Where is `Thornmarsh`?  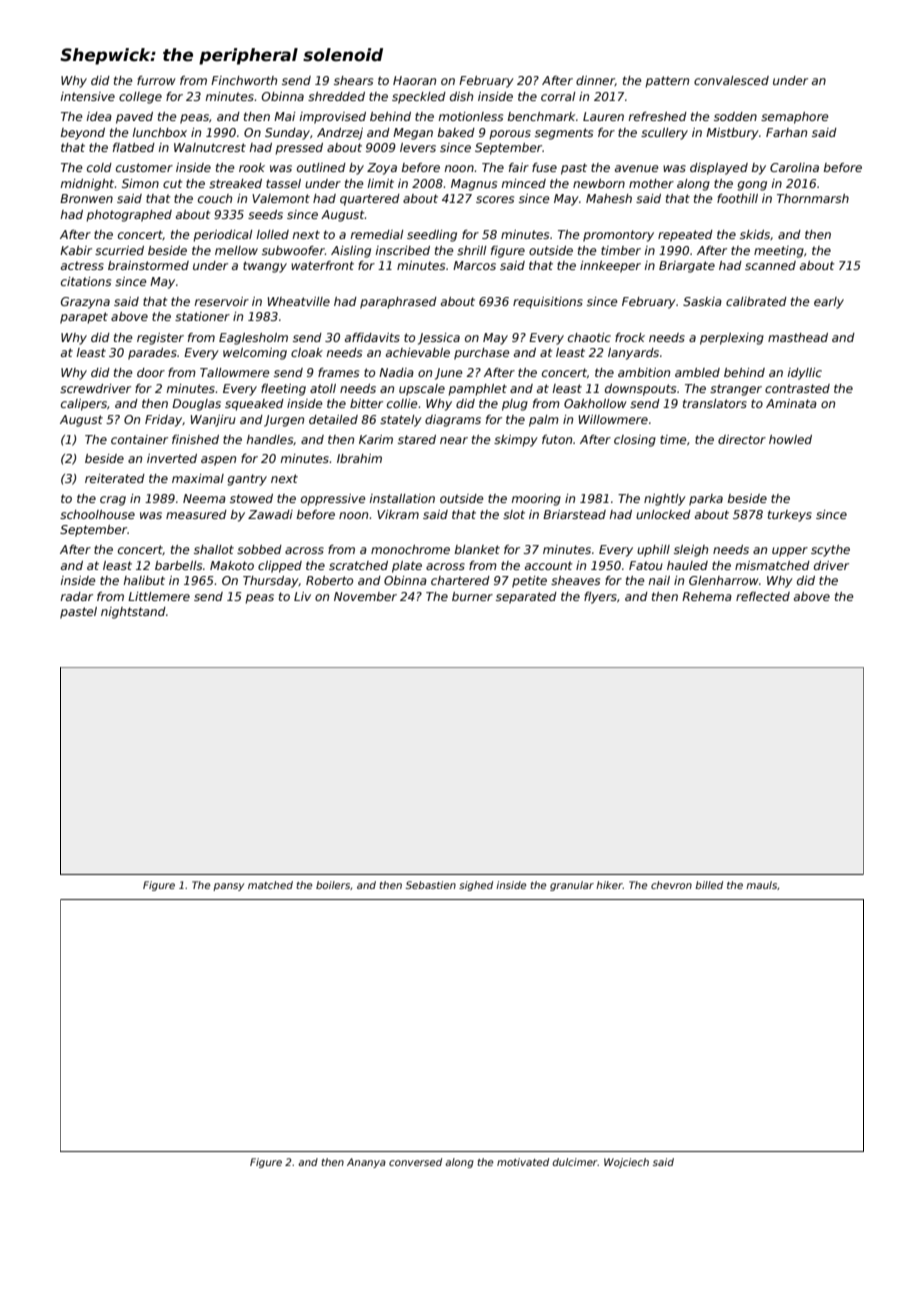 Thornmarsh is located at coordinates (813, 198).
